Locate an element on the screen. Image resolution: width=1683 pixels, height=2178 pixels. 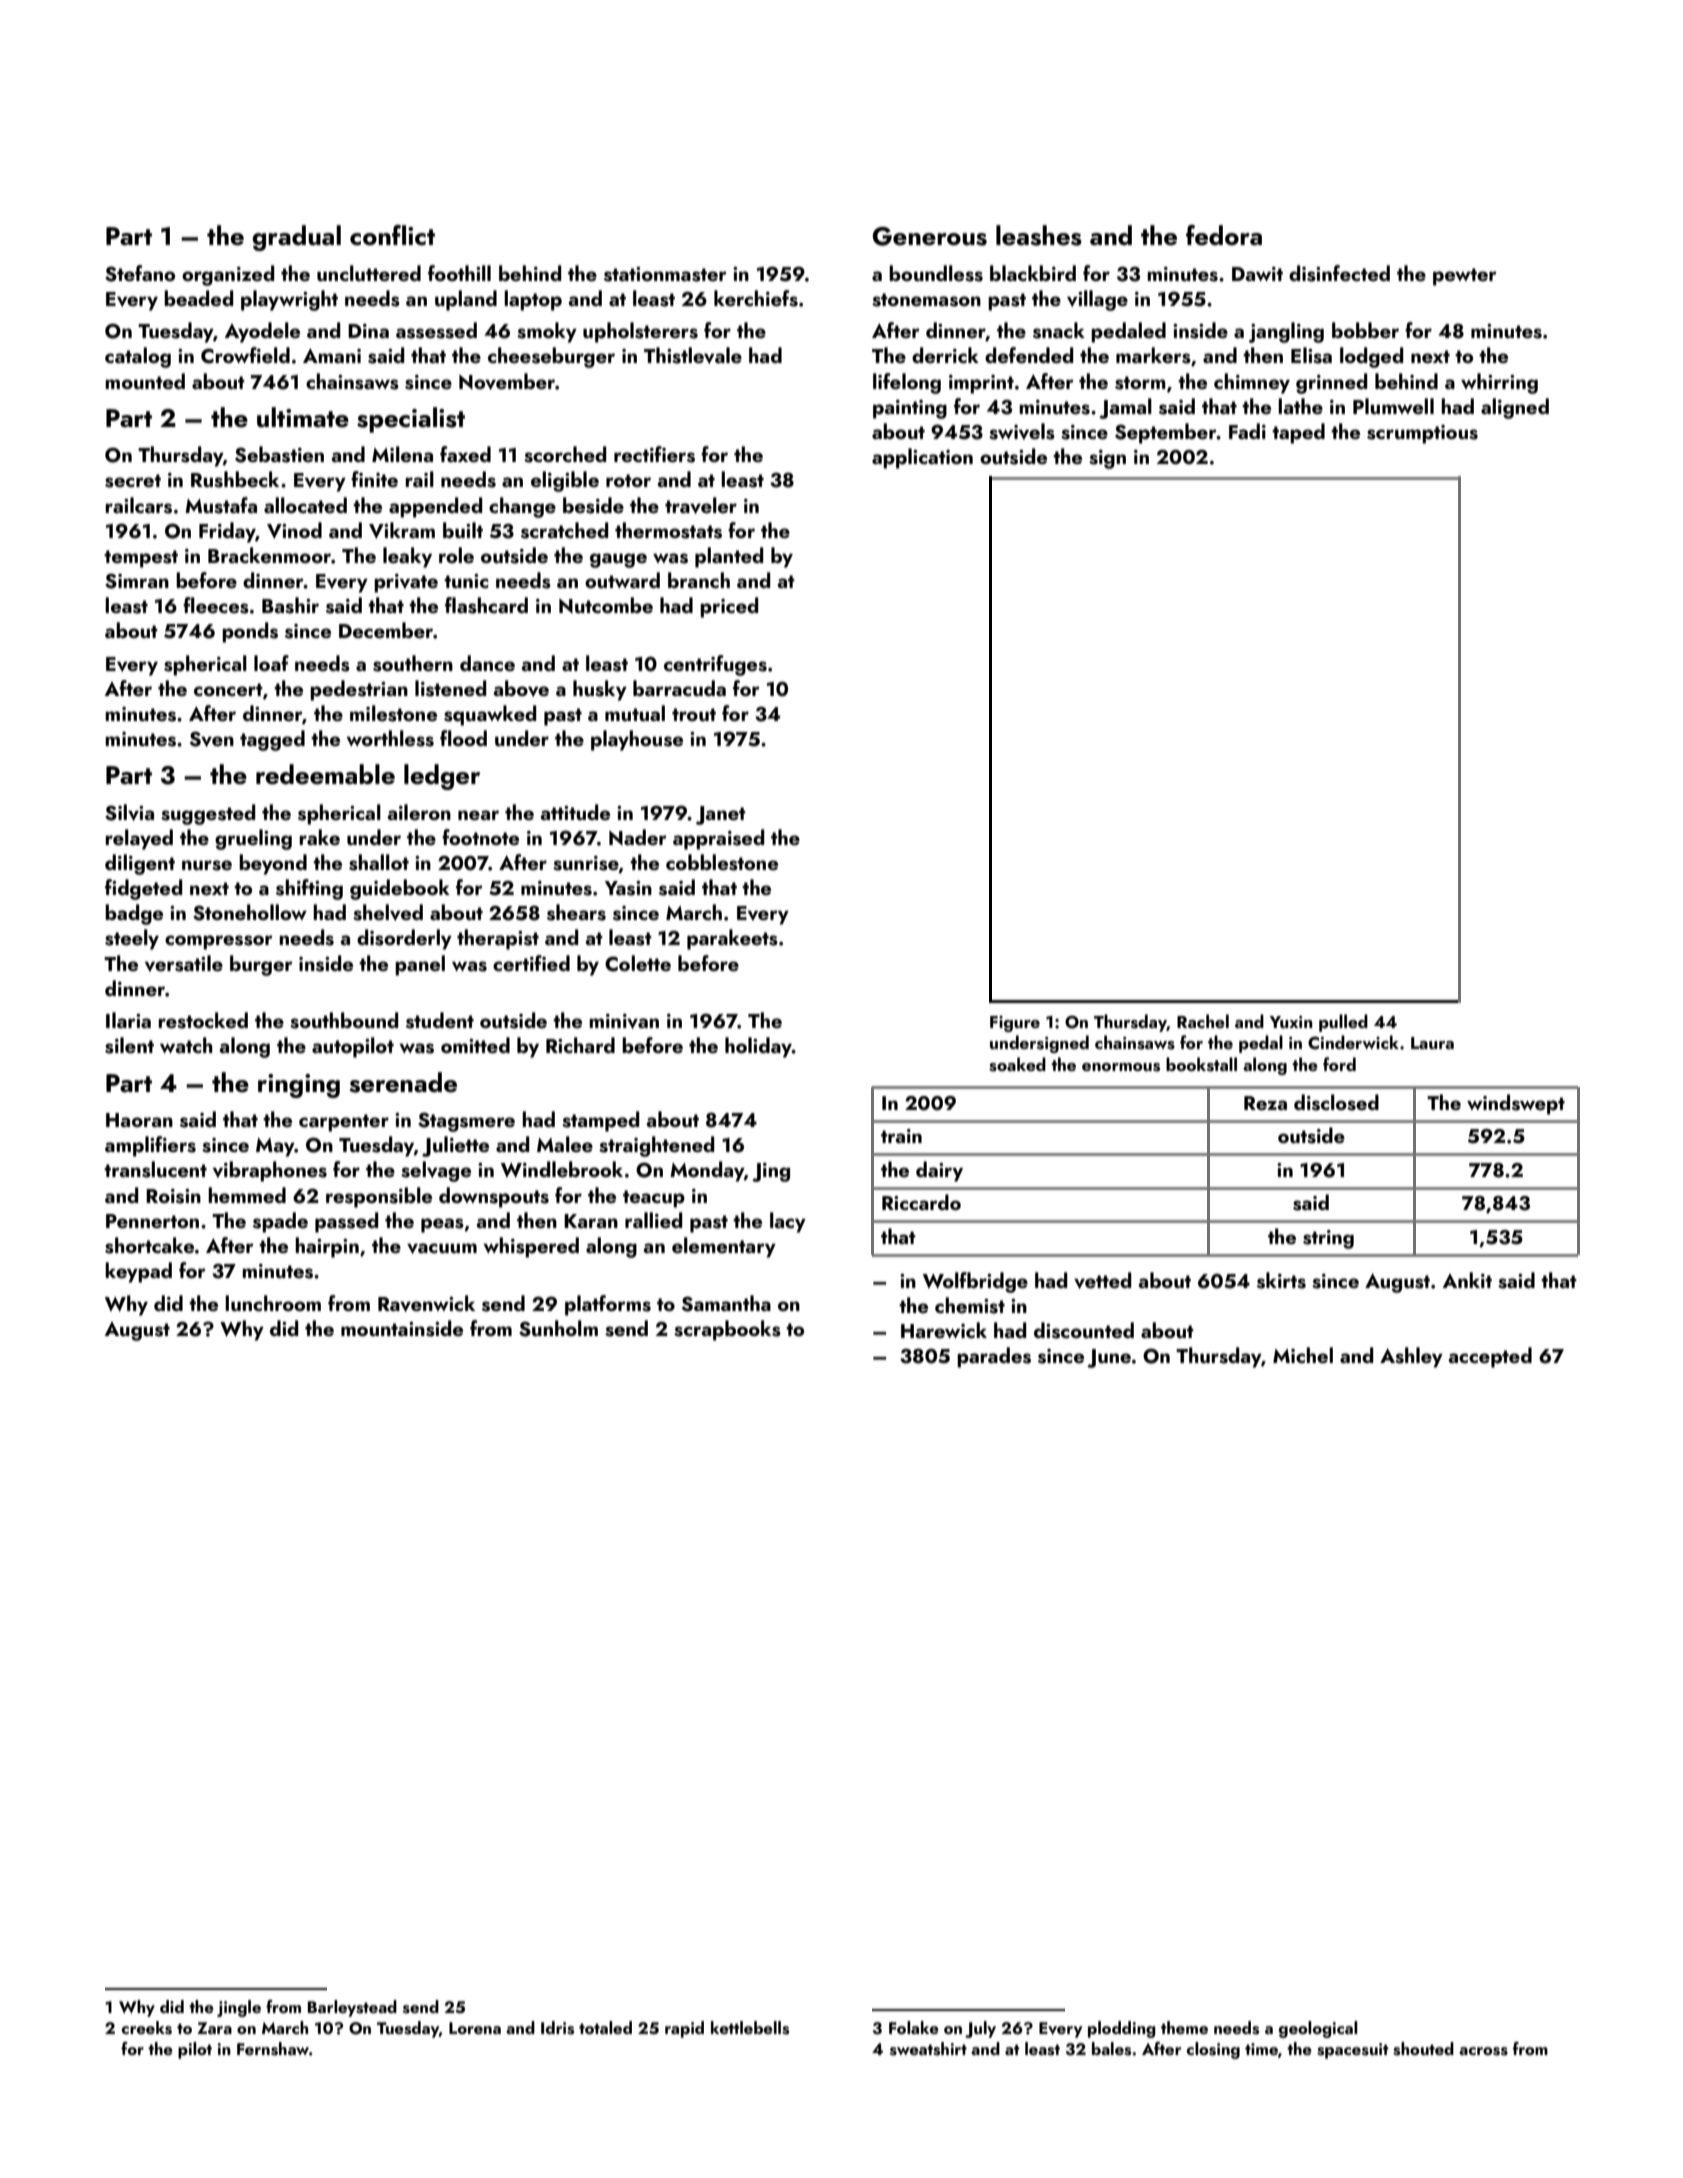
Colette is located at coordinates (638, 963).
